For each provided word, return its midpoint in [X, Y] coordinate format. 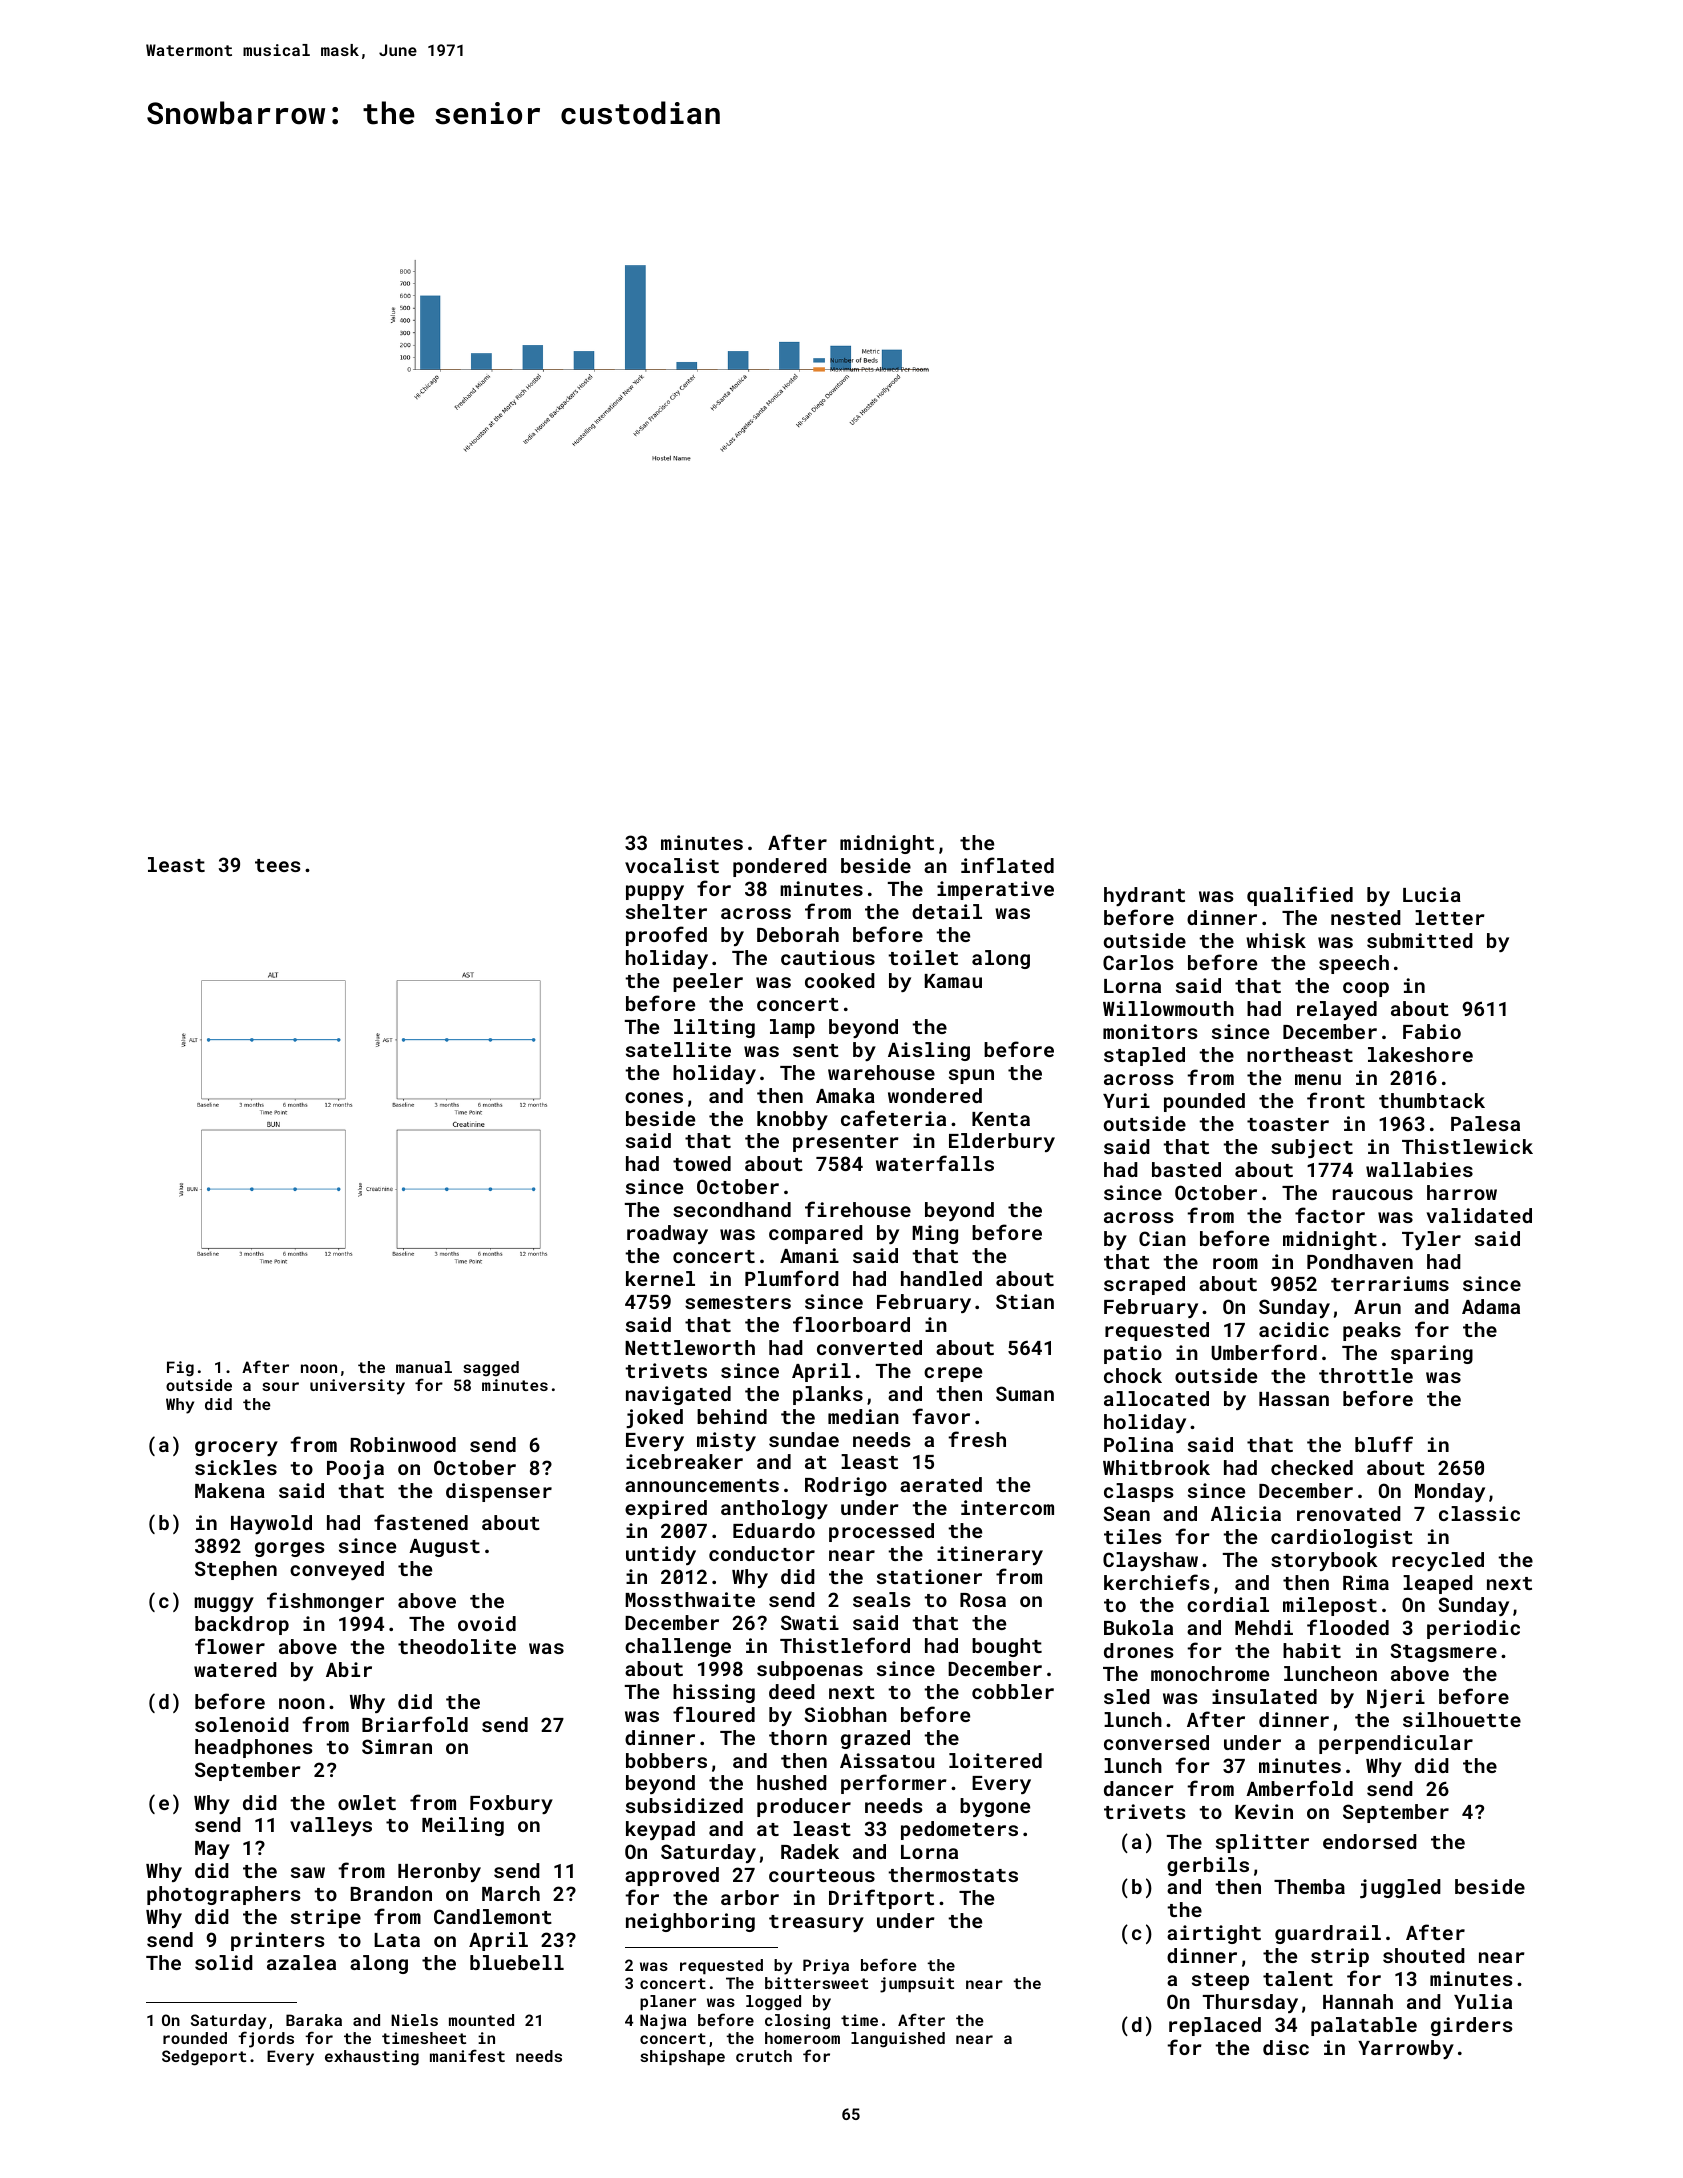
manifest [467, 2055]
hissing [714, 1693]
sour [280, 1386]
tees [277, 865]
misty [726, 1441]
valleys [331, 1826]
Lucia [1432, 894]
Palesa [1485, 1123]
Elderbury [1002, 1142]
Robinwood [403, 1444]
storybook [1324, 1561]
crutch [764, 2056]
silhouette [1462, 1719]
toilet [923, 957]
